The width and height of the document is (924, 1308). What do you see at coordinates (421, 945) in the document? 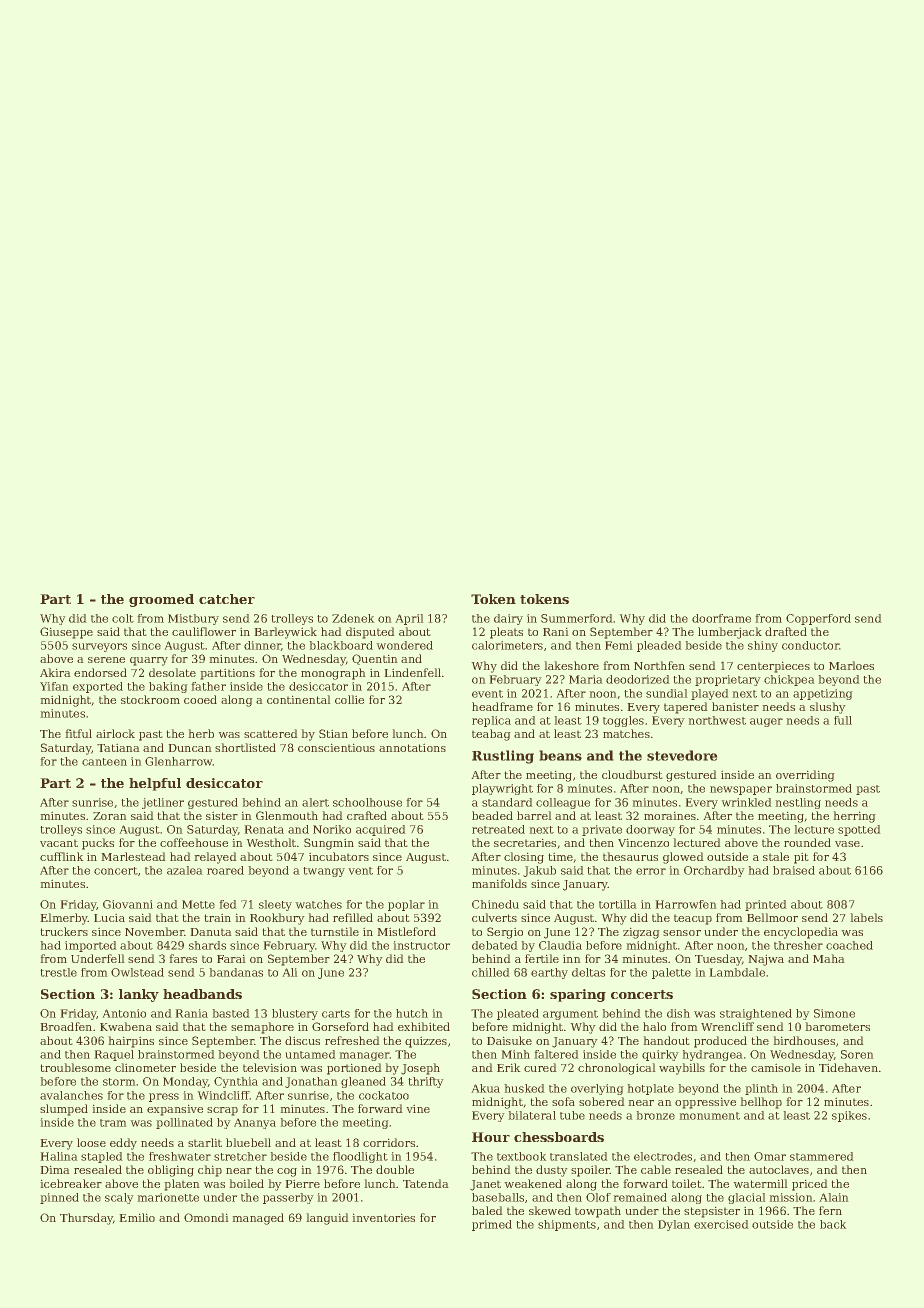
I see `instructor` at bounding box center [421, 945].
